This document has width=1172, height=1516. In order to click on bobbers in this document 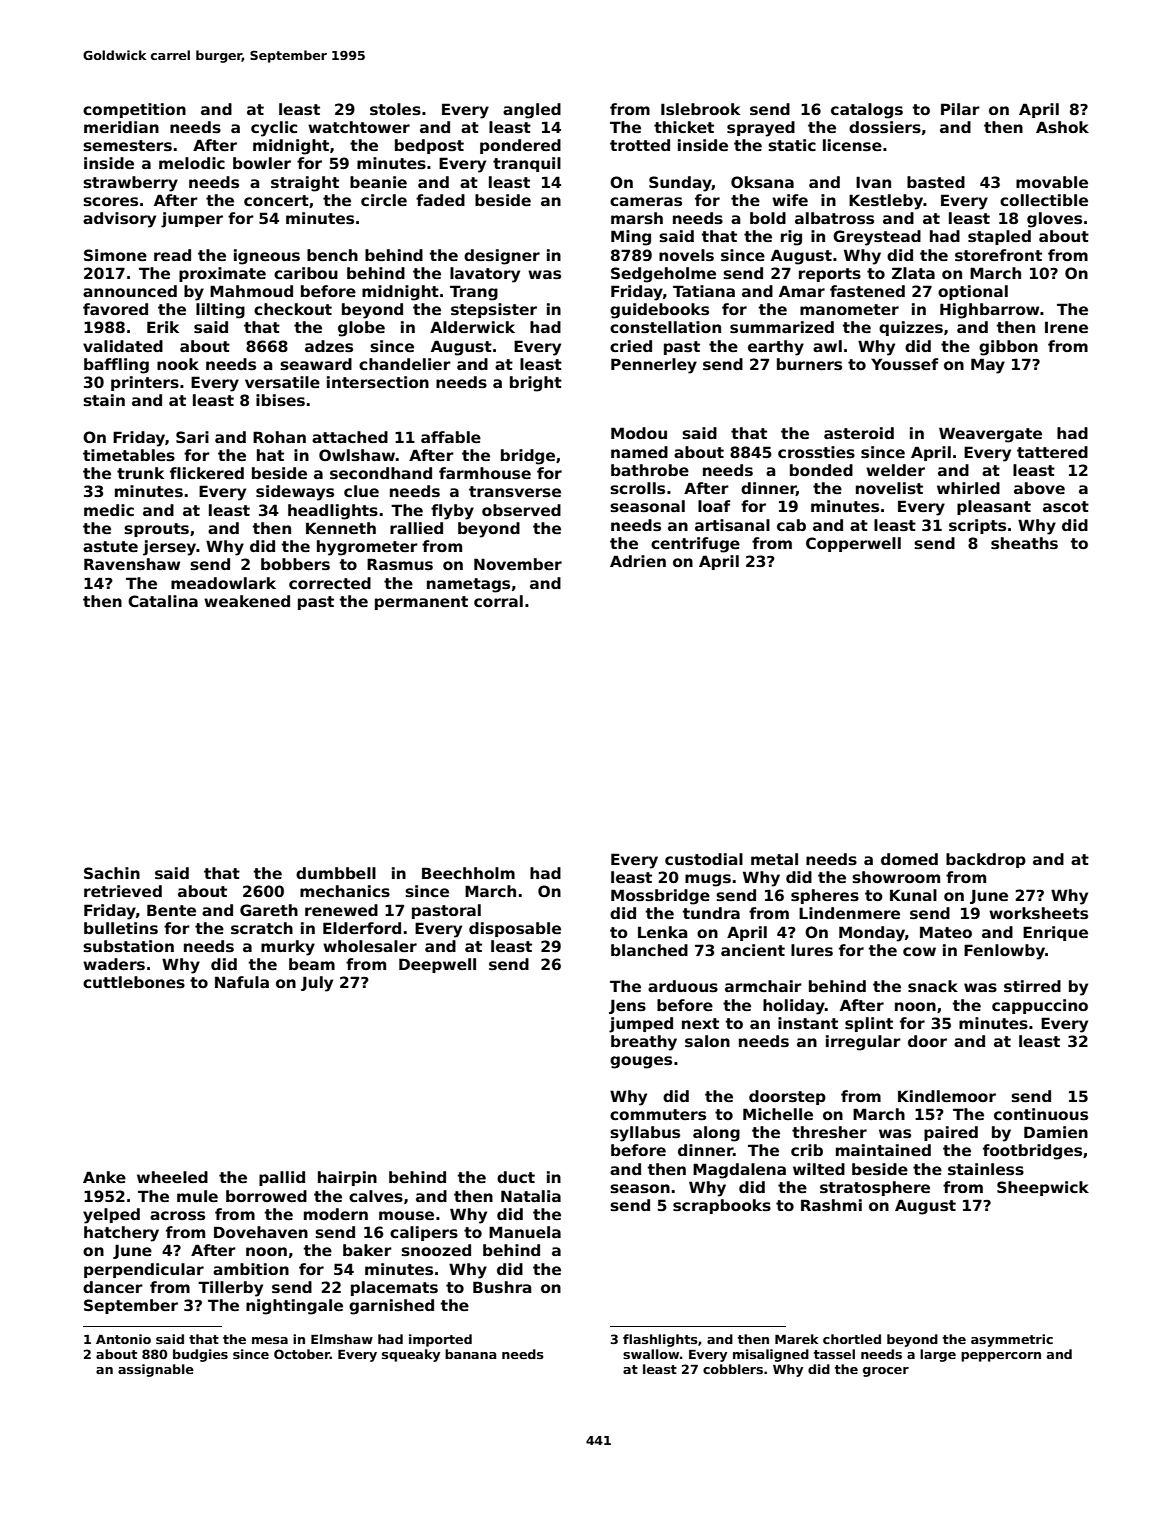, I will do `click(295, 564)`.
